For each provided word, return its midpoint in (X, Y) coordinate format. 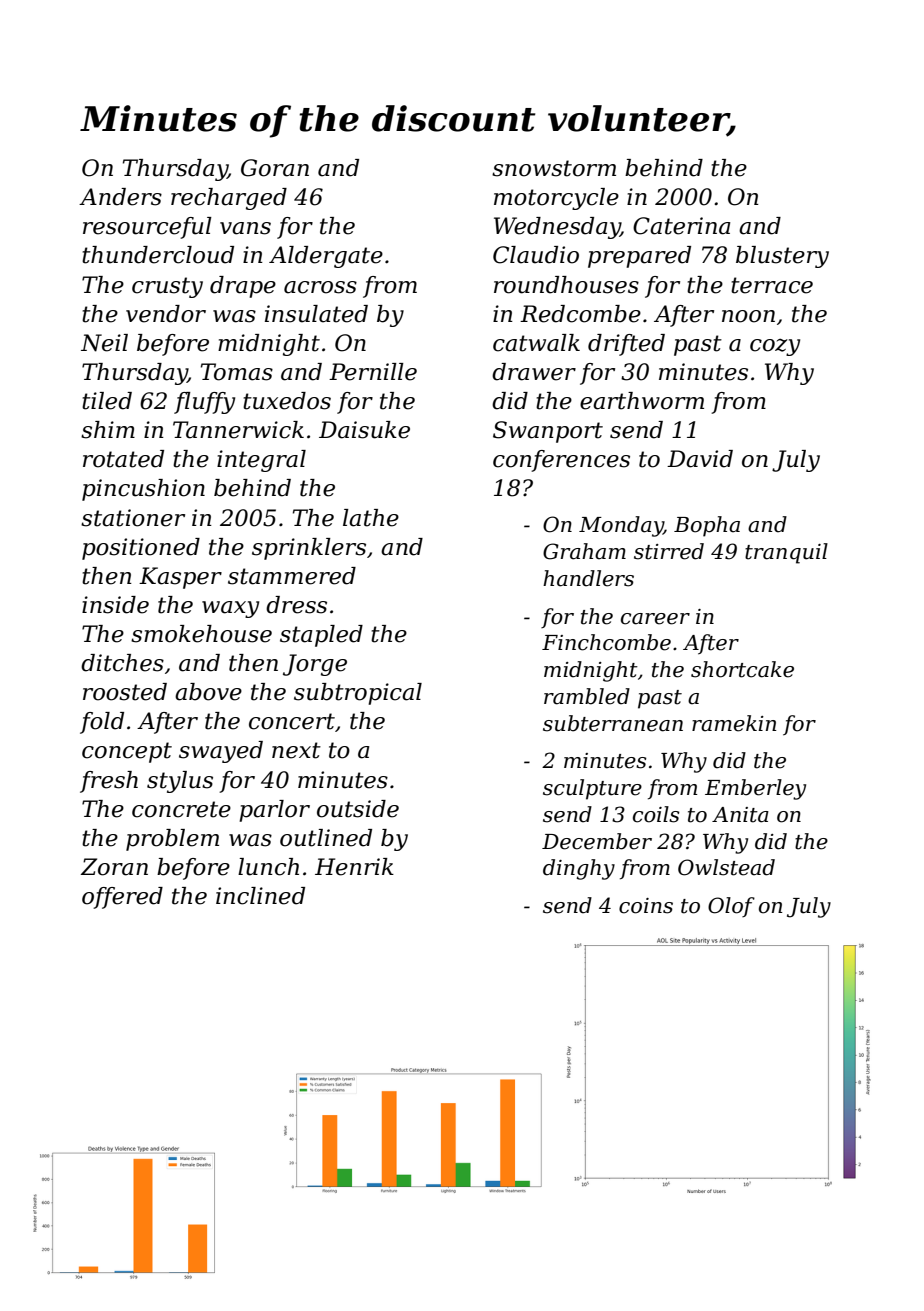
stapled (321, 636)
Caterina (681, 226)
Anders (120, 197)
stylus (180, 782)
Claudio (536, 255)
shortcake (742, 669)
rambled (587, 696)
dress (296, 605)
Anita (740, 815)
